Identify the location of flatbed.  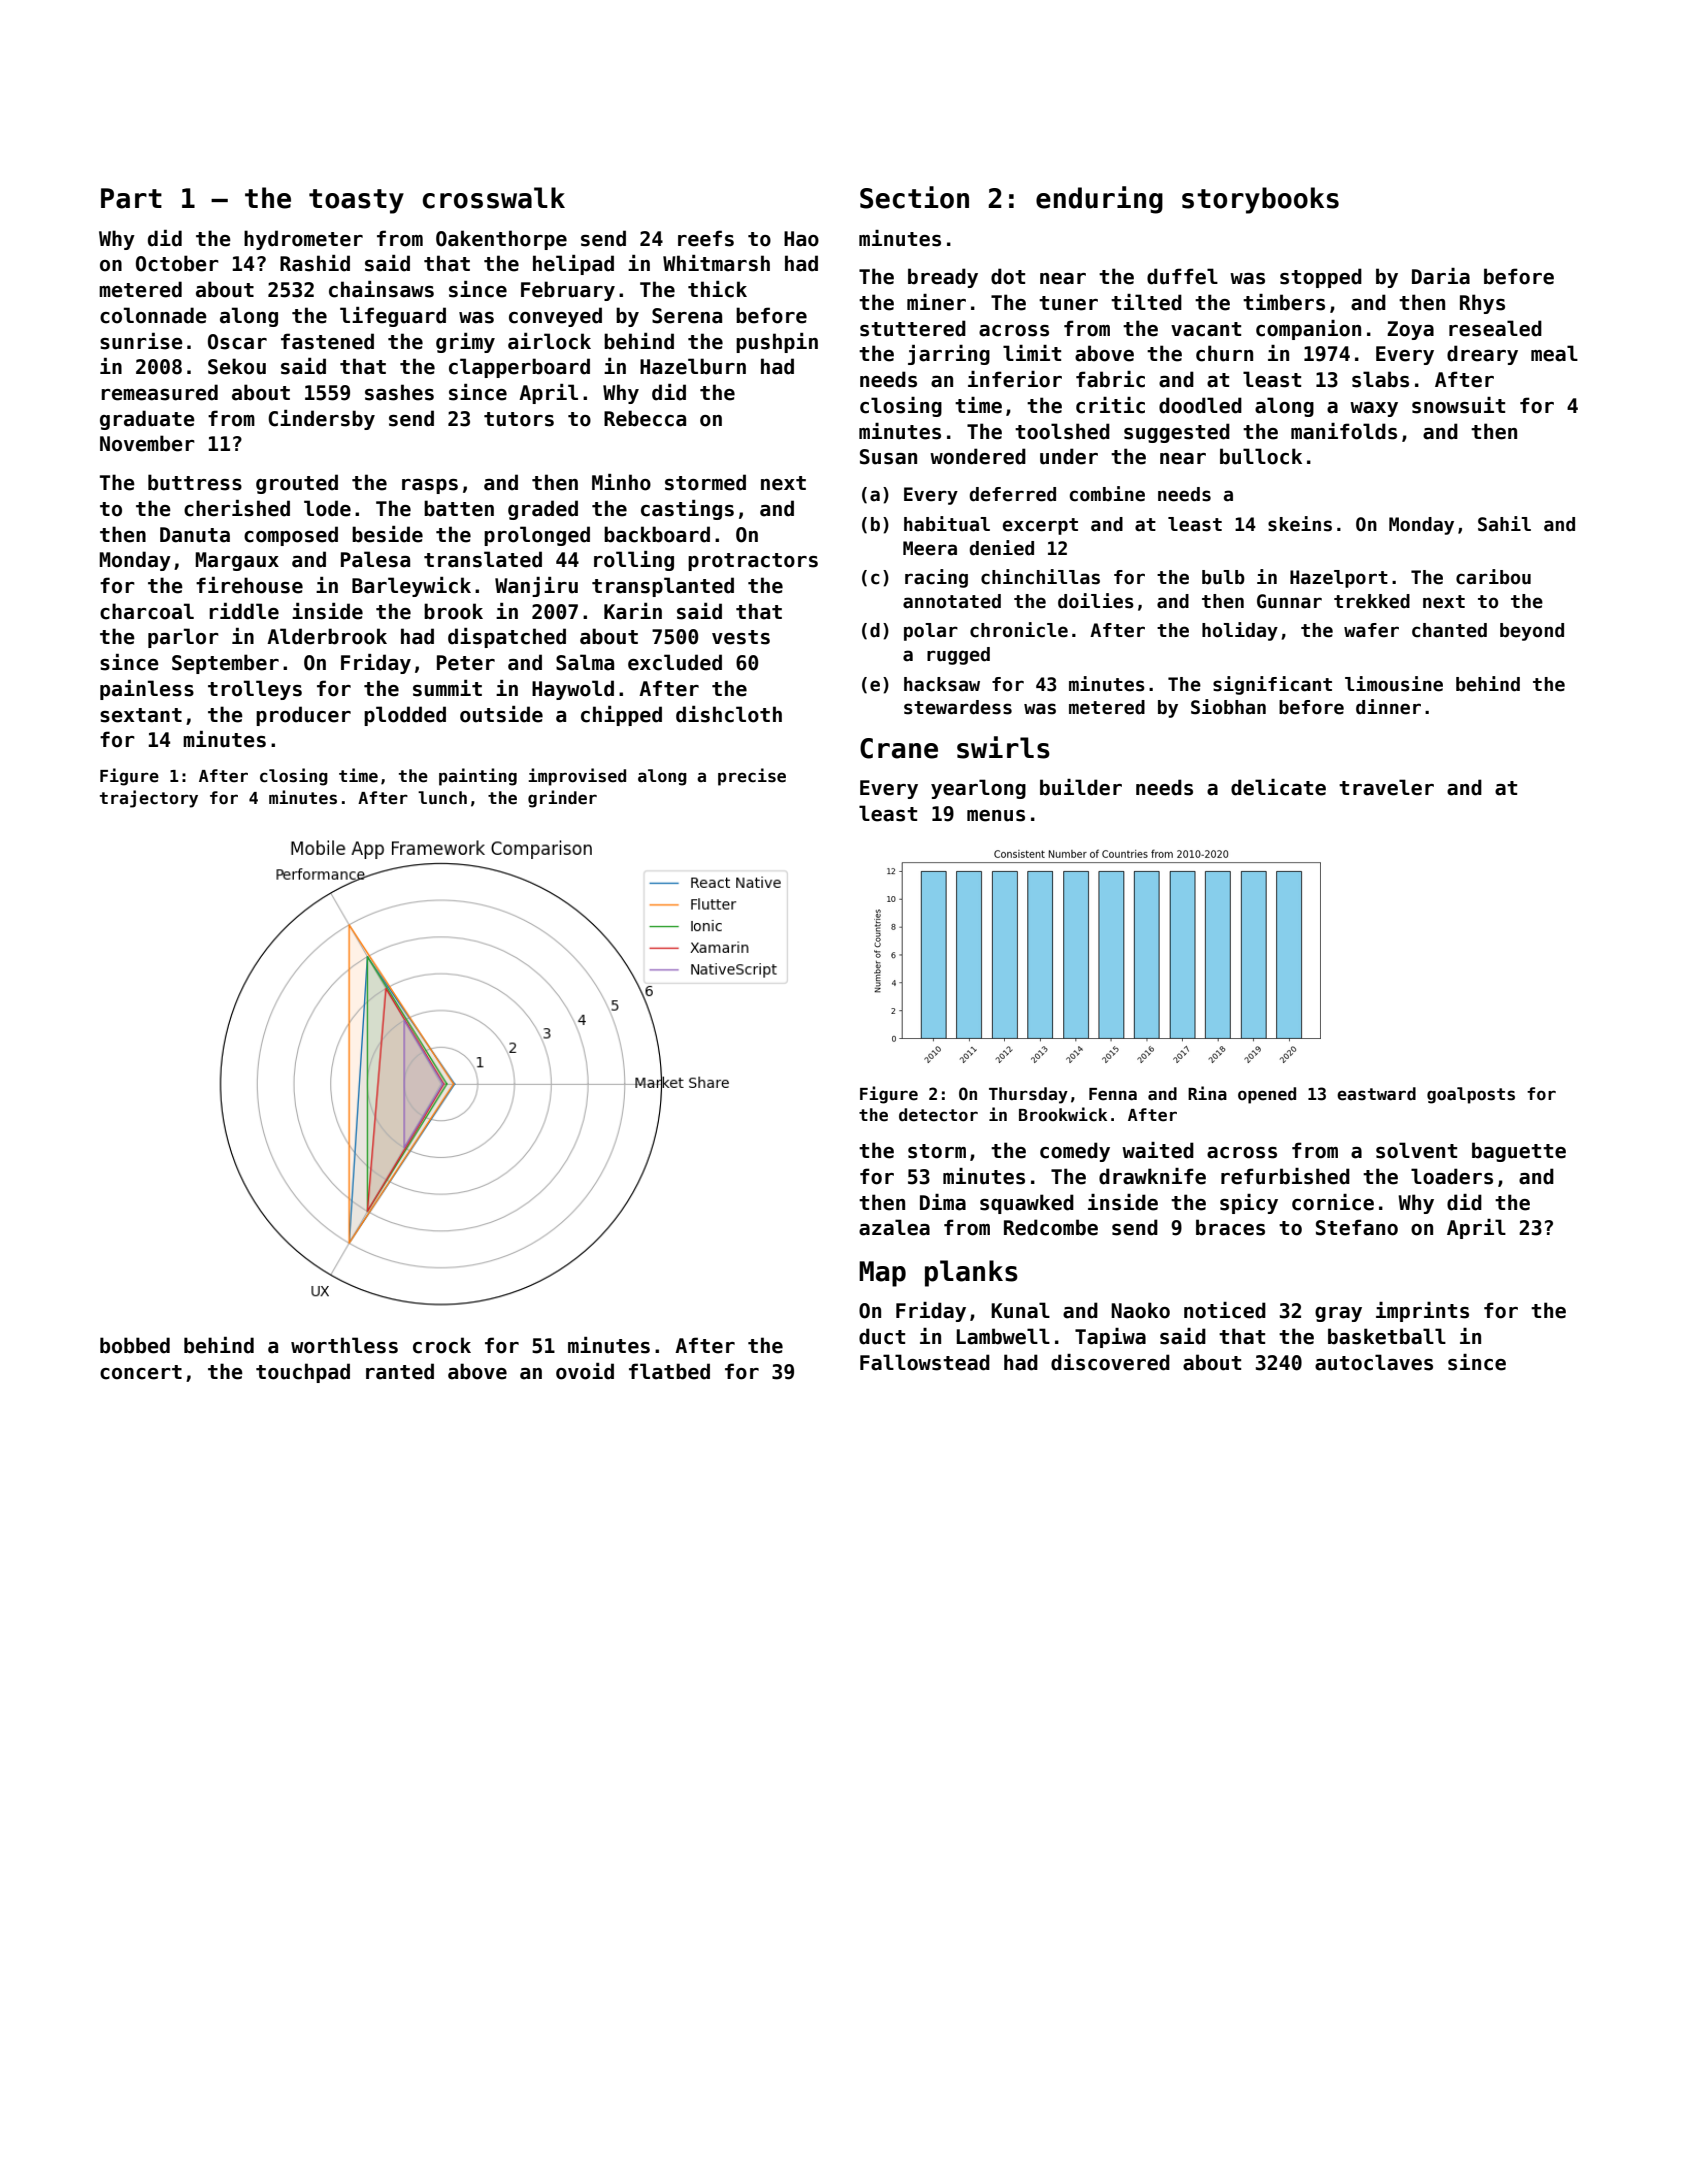
(669, 1371).
